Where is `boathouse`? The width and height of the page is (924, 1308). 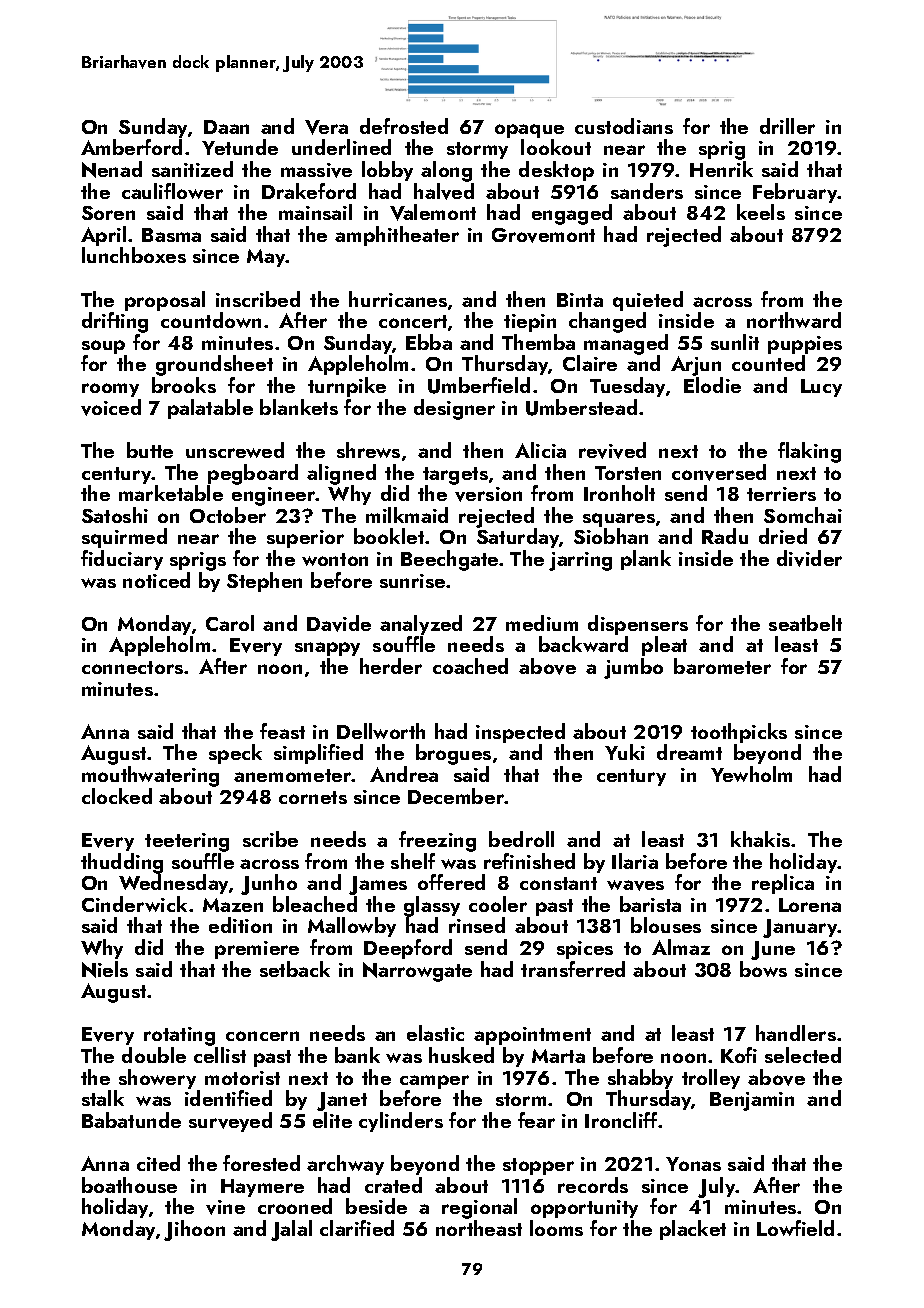
boathouse is located at coordinates (129, 1185).
